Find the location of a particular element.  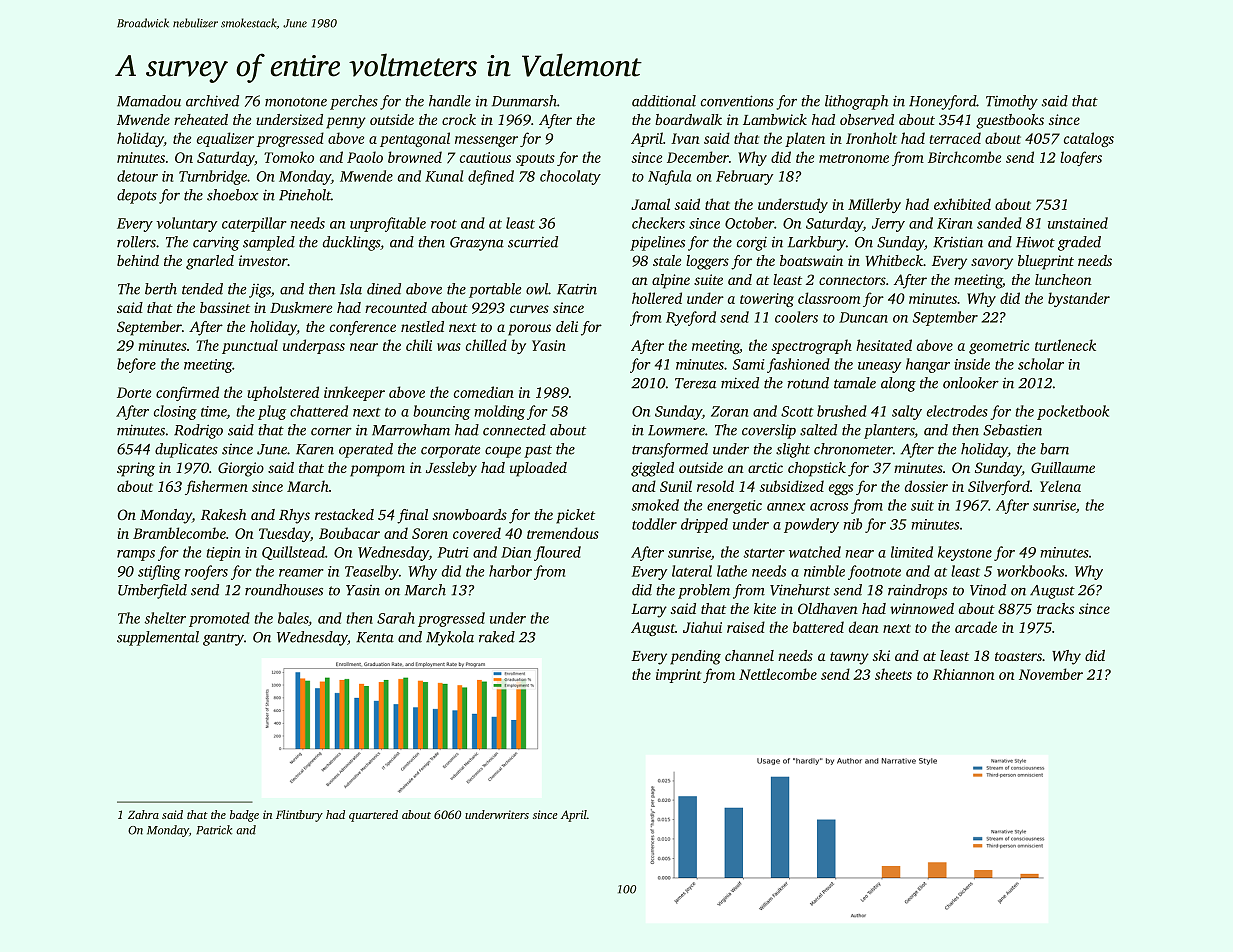

supplemental is located at coordinates (158, 638).
